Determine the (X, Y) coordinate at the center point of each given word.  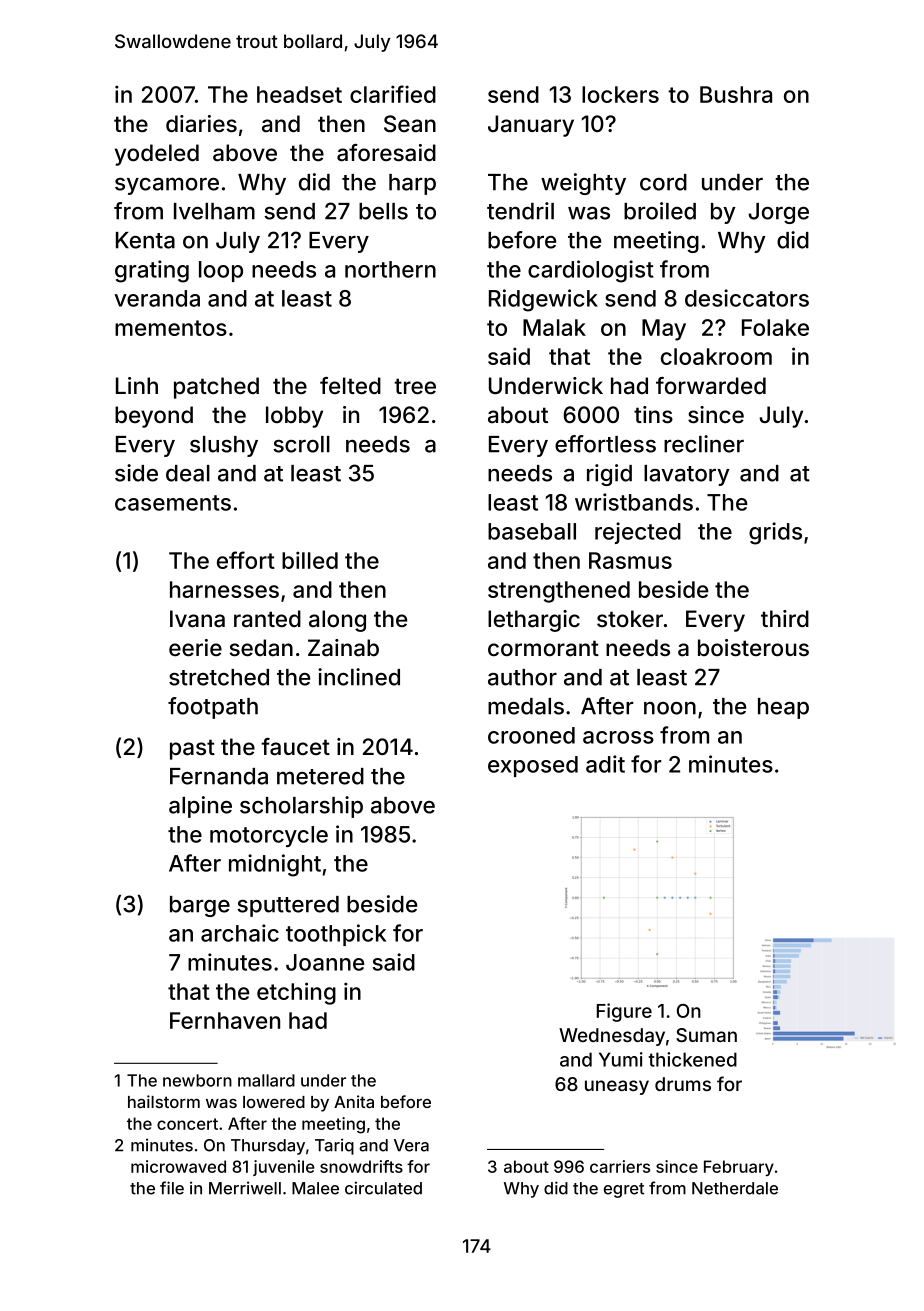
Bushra (736, 94)
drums (683, 1084)
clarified (393, 94)
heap (783, 708)
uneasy (617, 1087)
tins (653, 414)
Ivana (197, 619)
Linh (137, 385)
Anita (354, 1101)
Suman (706, 1035)
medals (526, 706)
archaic (240, 933)
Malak (554, 327)
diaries (201, 124)
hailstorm (164, 1101)
